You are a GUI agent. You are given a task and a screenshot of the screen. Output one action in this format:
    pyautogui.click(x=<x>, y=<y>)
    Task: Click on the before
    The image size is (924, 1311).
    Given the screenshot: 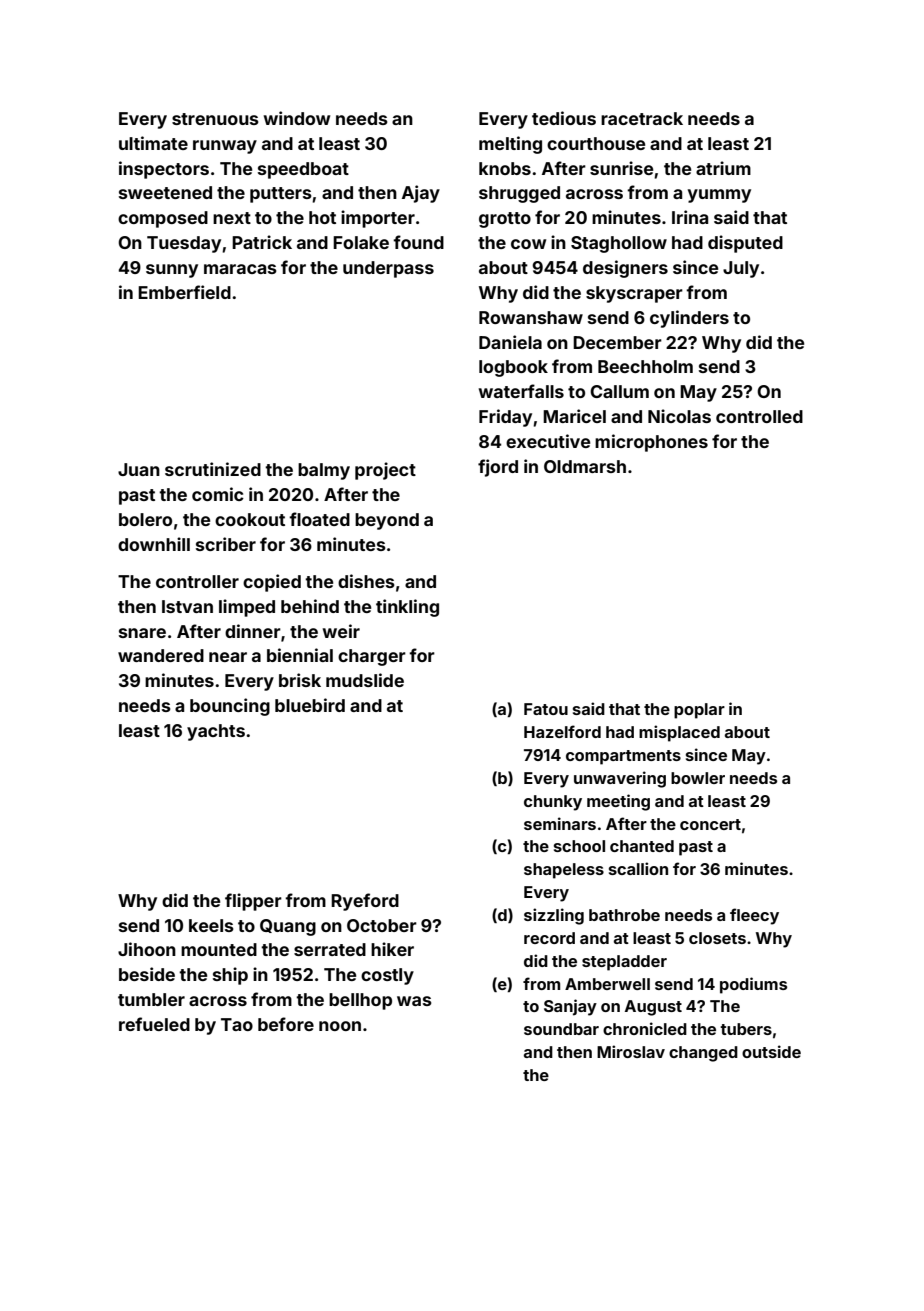 What is the action you would take?
    pyautogui.click(x=286, y=1024)
